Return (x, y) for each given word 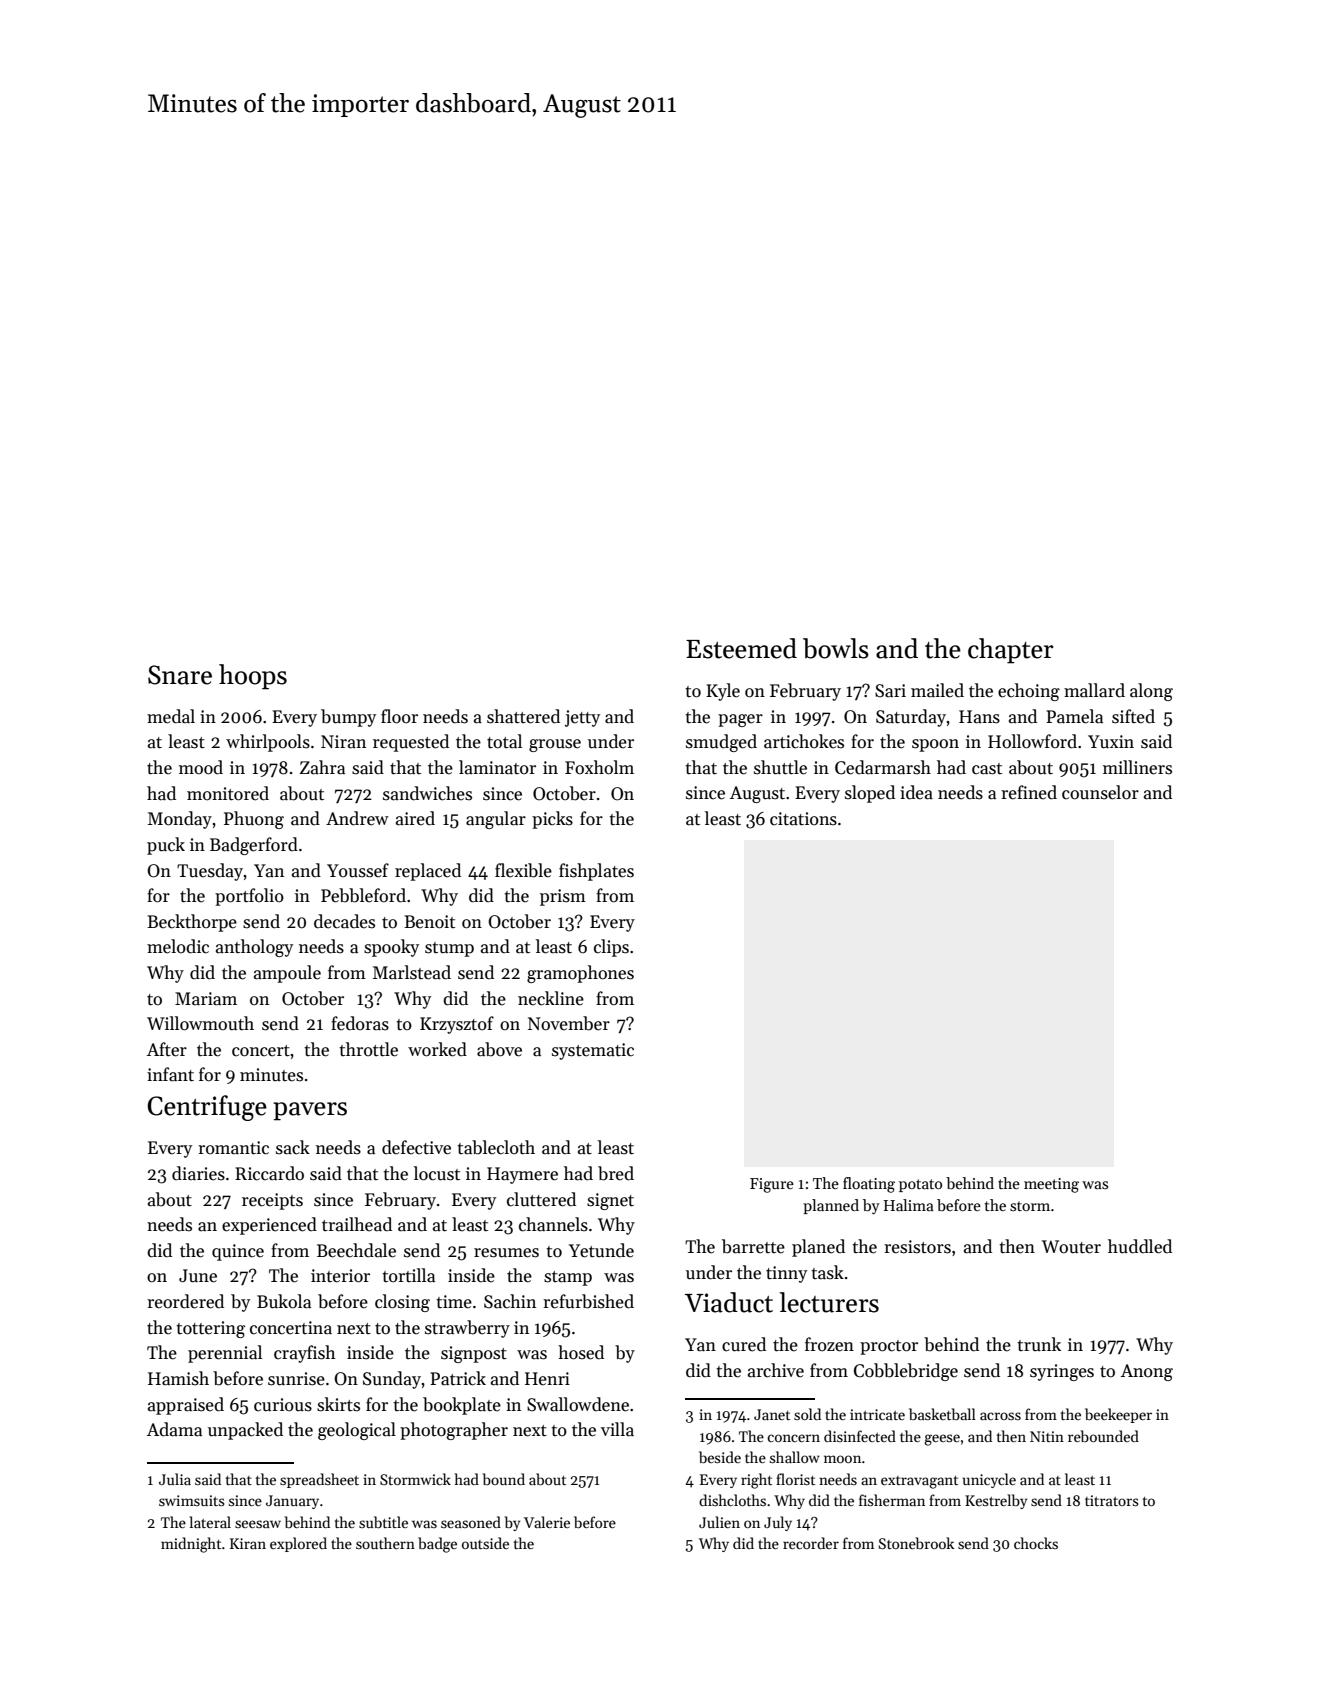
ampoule (287, 974)
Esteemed (741, 648)
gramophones (580, 974)
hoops (253, 677)
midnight (191, 1545)
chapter (1011, 651)
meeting (1051, 1185)
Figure (772, 1185)
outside (485, 1543)
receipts (272, 1201)
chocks (1036, 1543)
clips (611, 948)
